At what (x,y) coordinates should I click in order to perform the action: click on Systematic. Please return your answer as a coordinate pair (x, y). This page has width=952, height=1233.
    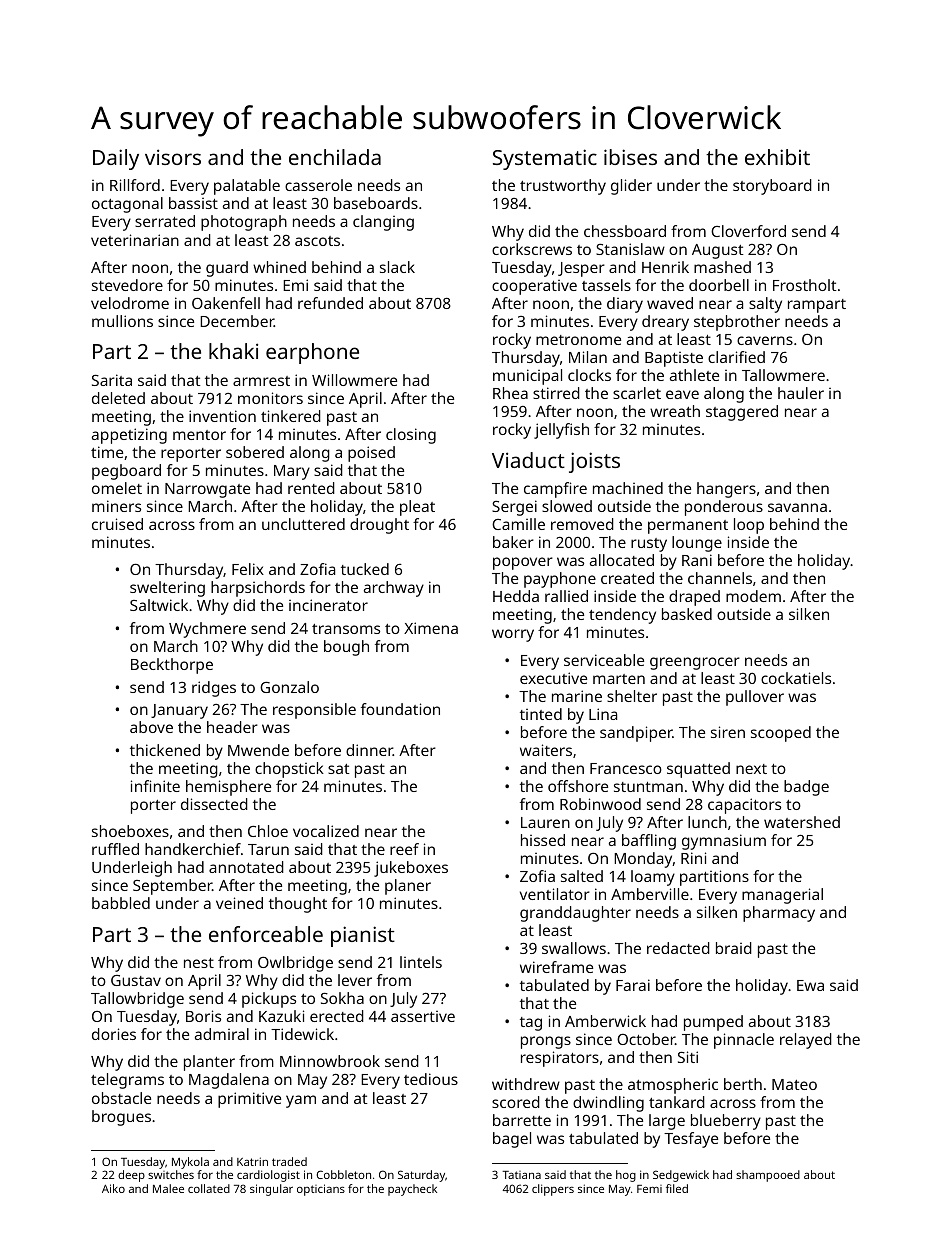
    Looking at the image, I should click on (545, 159).
